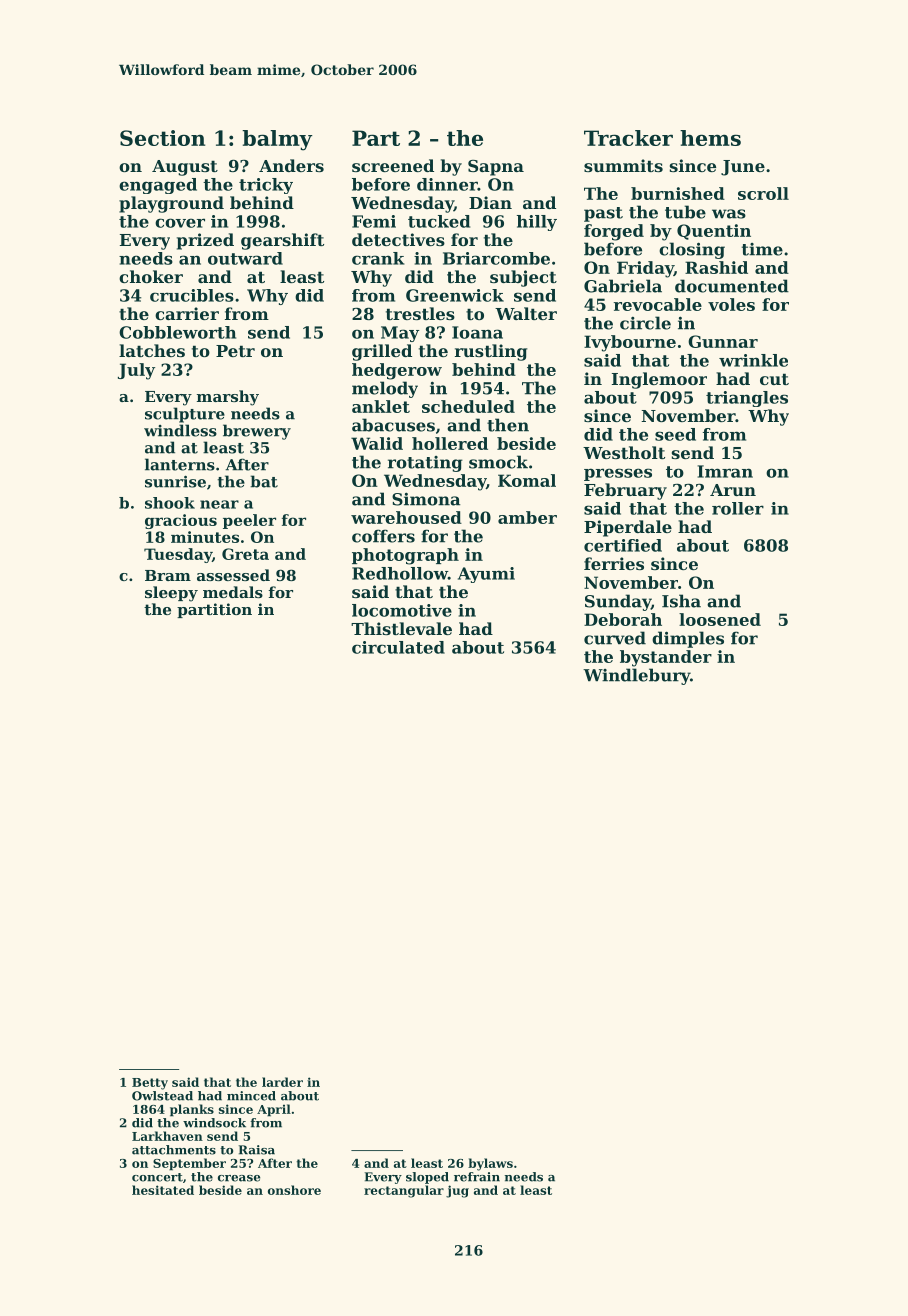 This screenshot has width=908, height=1316. Describe the element at coordinates (170, 503) in the screenshot. I see `shook` at that location.
